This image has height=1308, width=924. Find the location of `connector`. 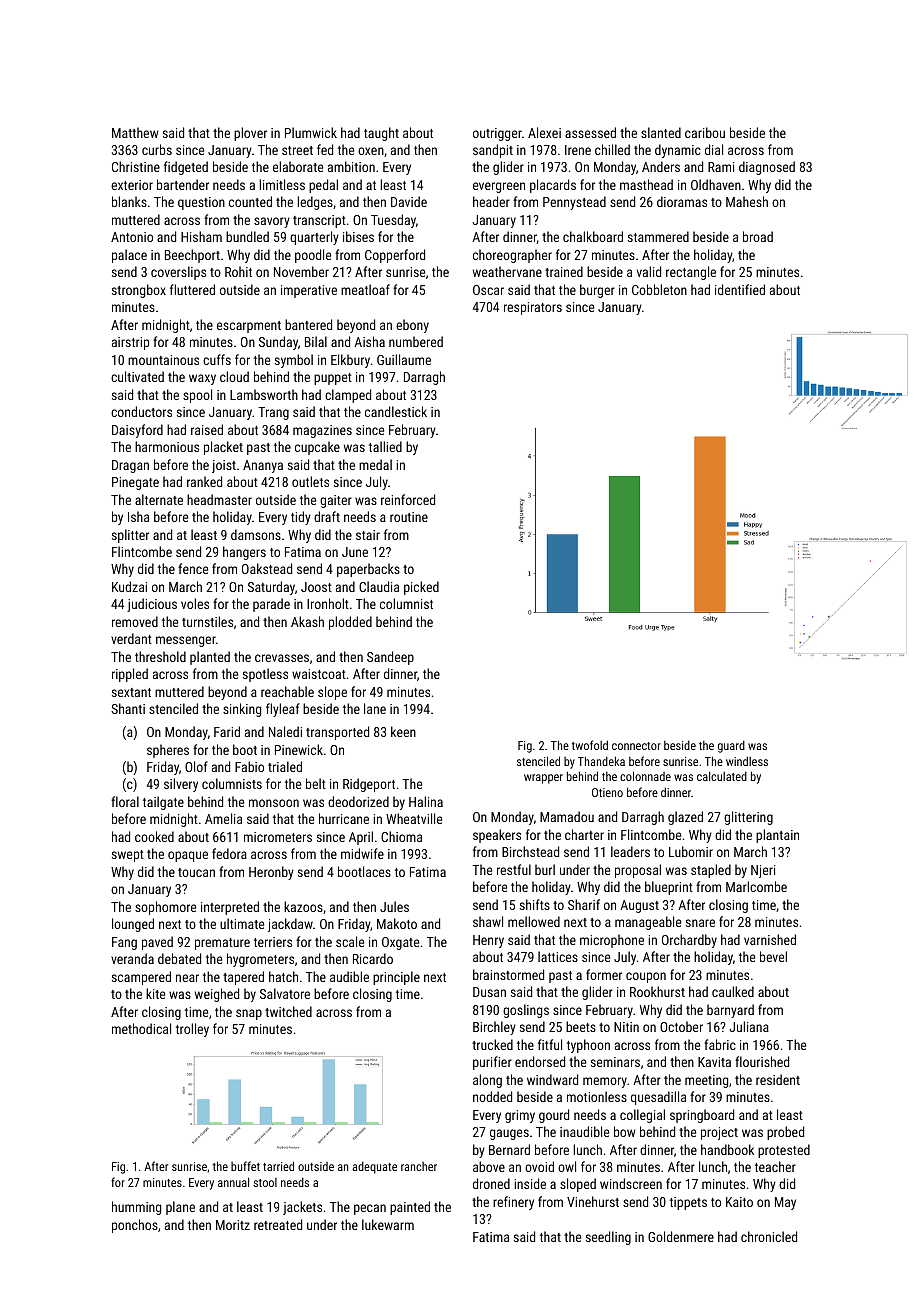

connector is located at coordinates (636, 746).
